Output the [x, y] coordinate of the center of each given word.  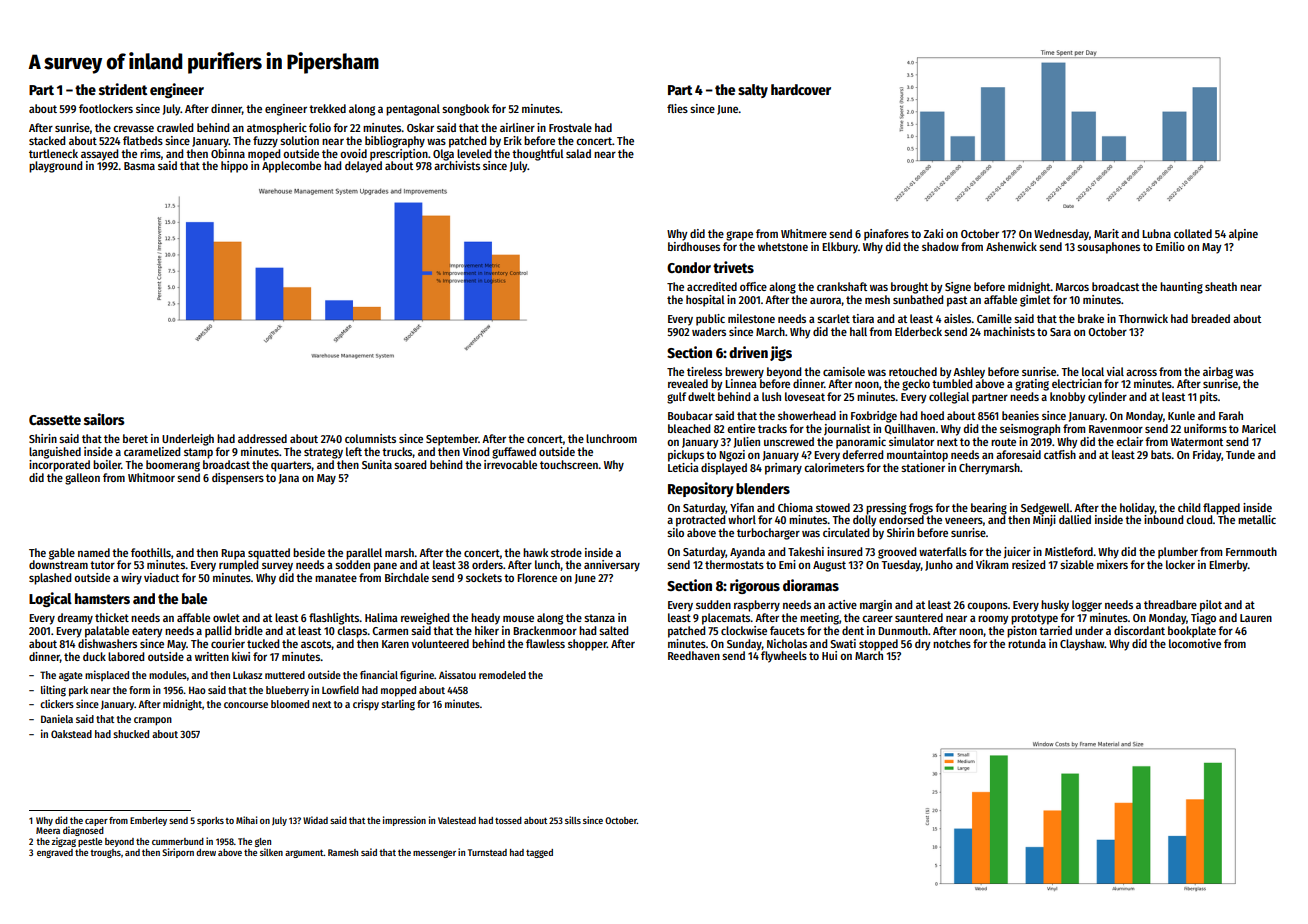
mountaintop [917, 456]
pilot [1211, 606]
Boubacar [690, 415]
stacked [47, 140]
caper [96, 822]
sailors [104, 419]
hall [858, 331]
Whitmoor [151, 477]
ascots [316, 644]
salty [753, 91]
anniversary [612, 566]
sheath [1221, 286]
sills [573, 820]
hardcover [801, 89]
